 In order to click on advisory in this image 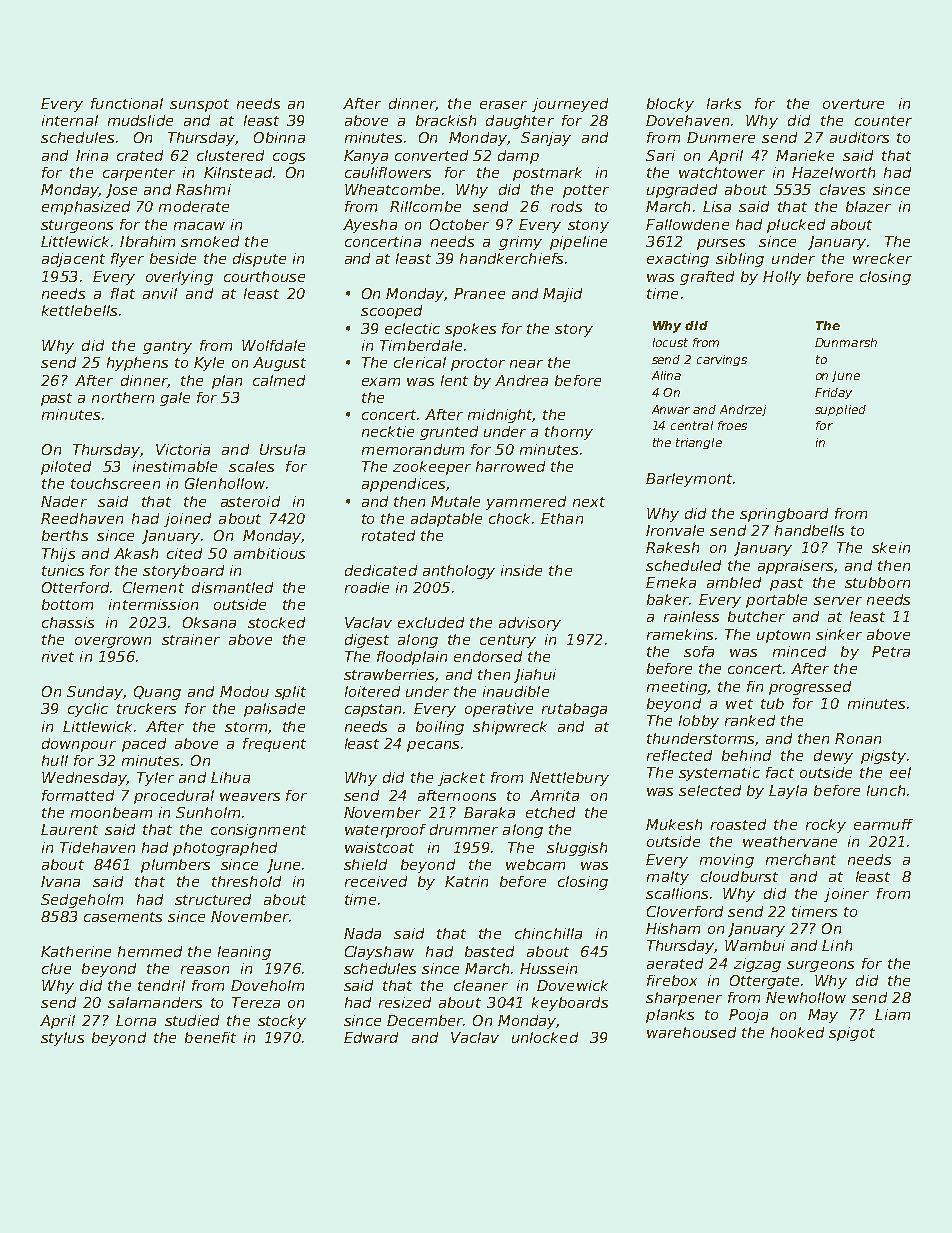, I will do `click(530, 624)`.
